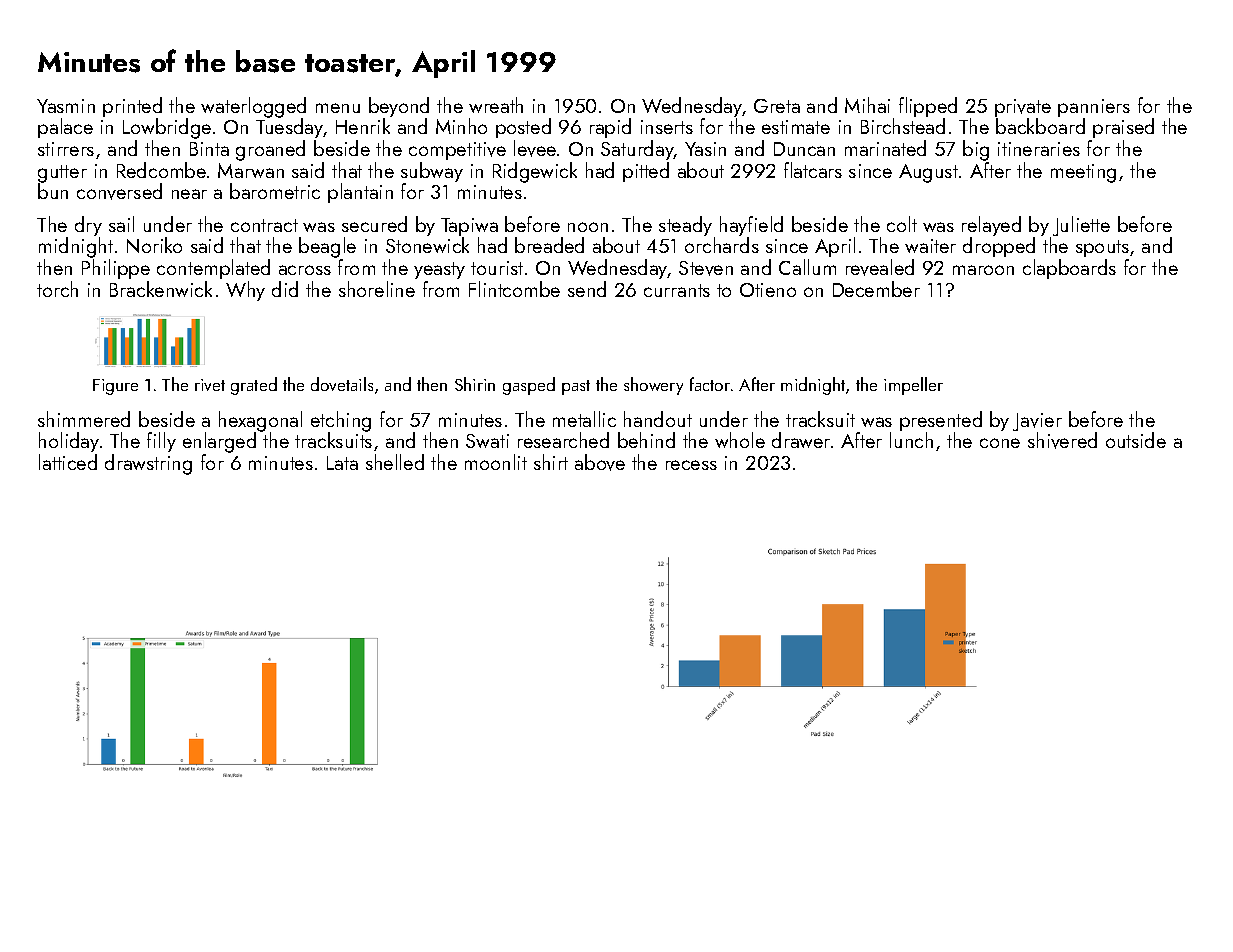 The height and width of the document is (952, 1233). What do you see at coordinates (804, 149) in the document?
I see `Duncan` at bounding box center [804, 149].
